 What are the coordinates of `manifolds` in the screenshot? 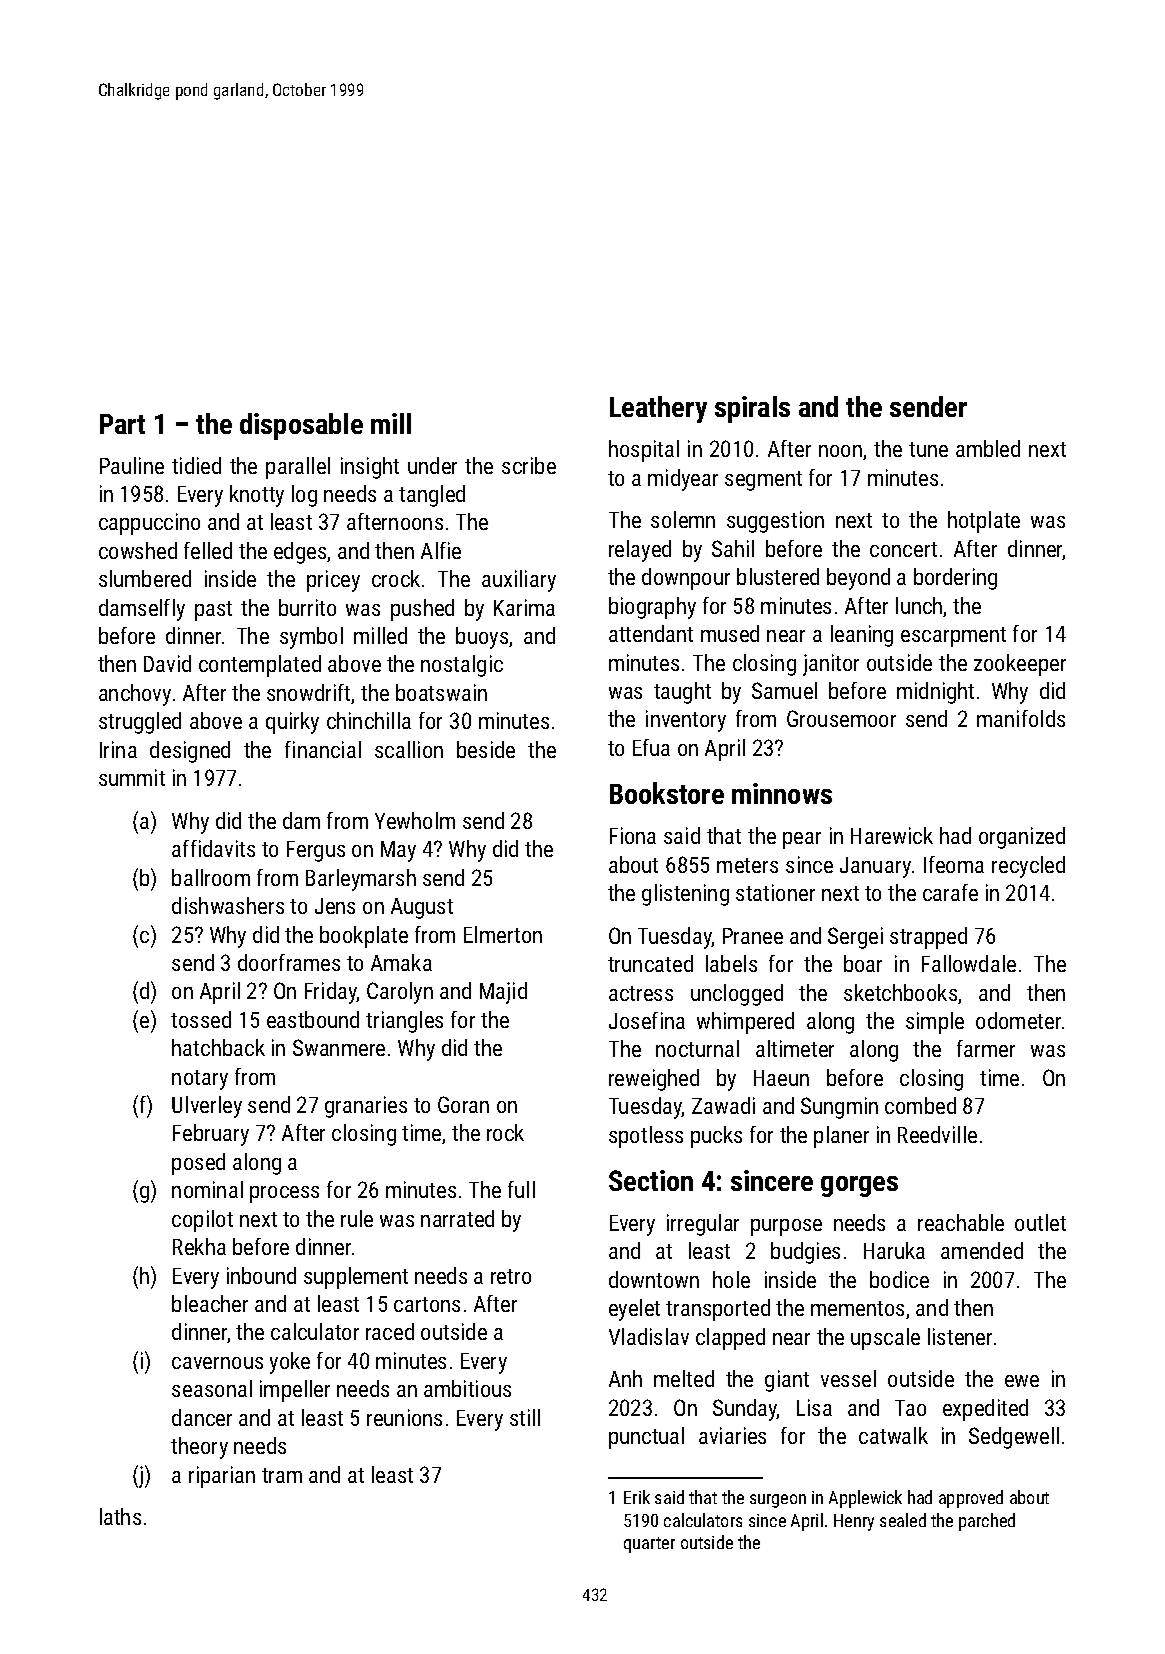 It's located at (1021, 718).
